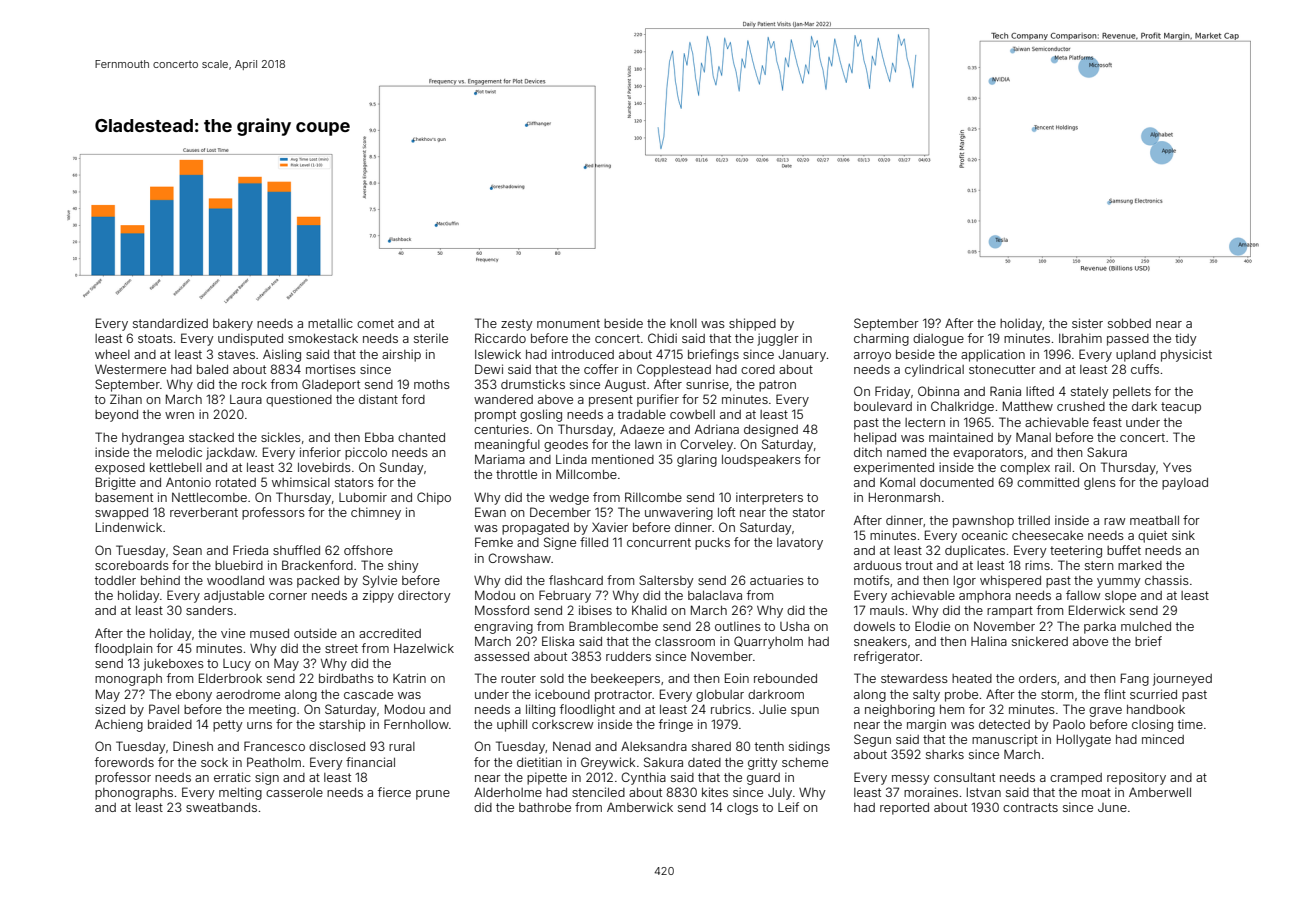 The image size is (1308, 924). What do you see at coordinates (517, 325) in the screenshot?
I see `zesty` at bounding box center [517, 325].
